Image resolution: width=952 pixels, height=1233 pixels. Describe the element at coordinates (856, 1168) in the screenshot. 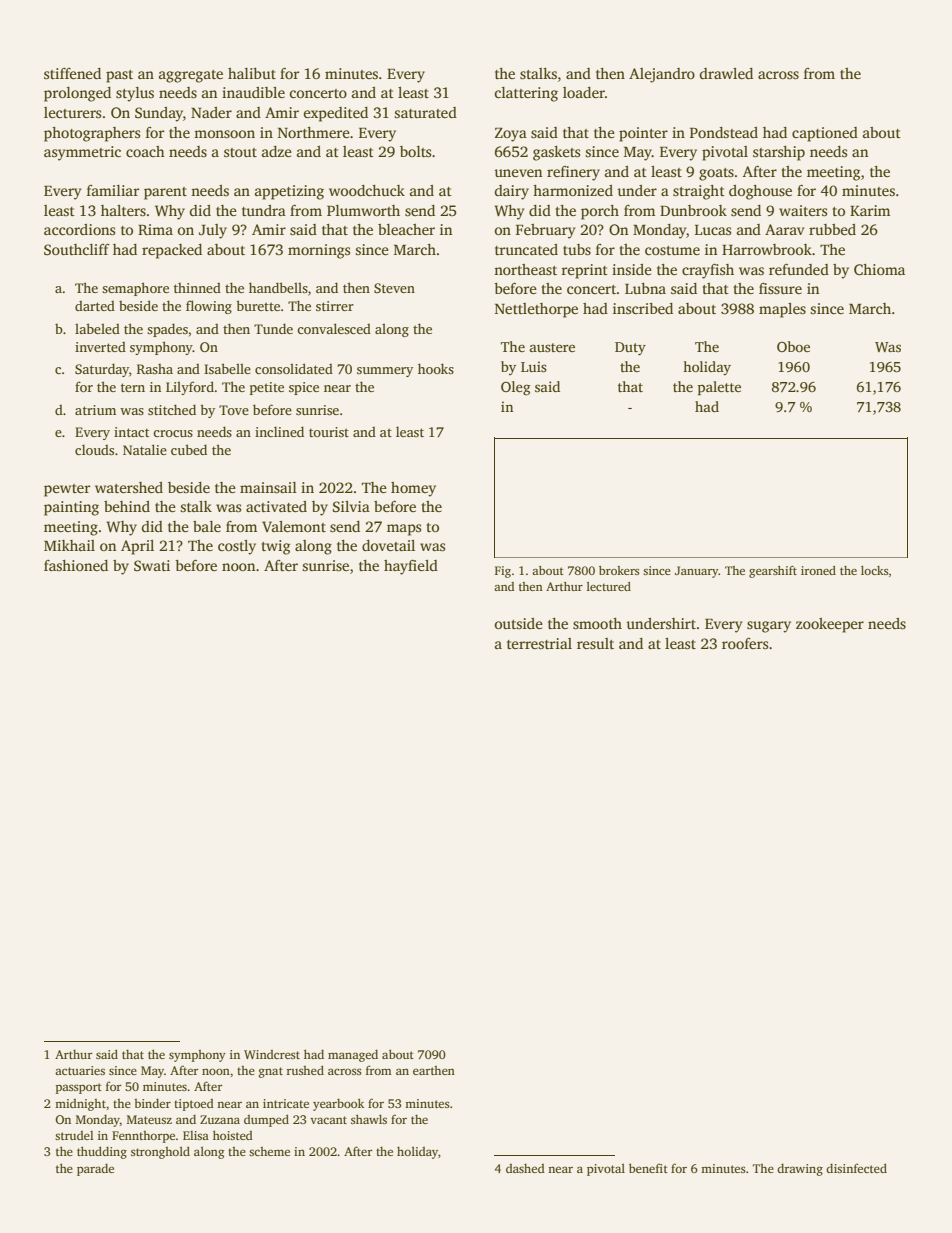

I see `disinfected` at that location.
